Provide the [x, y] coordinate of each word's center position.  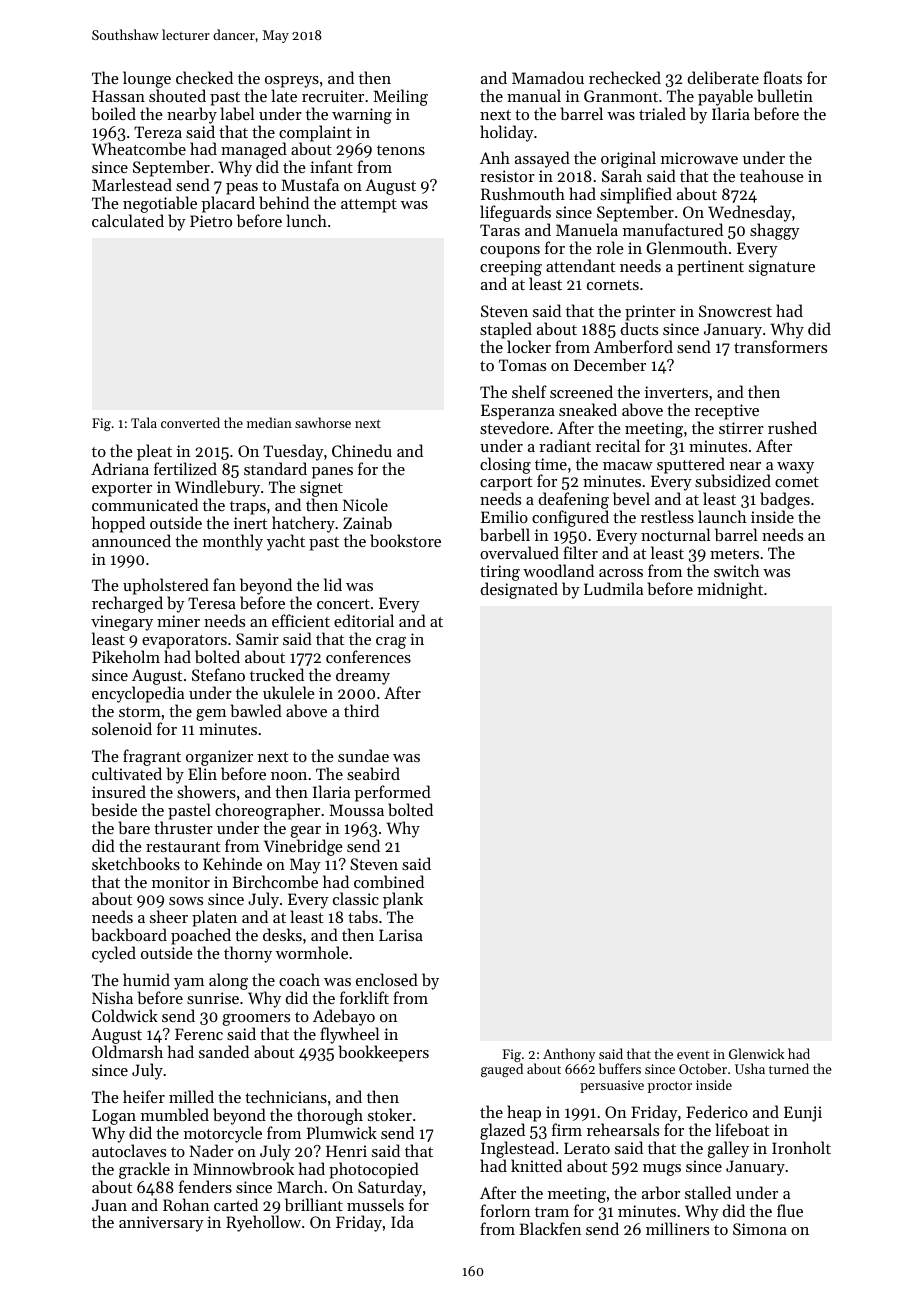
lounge [147, 79]
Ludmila [613, 588]
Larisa [401, 935]
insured [119, 791]
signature [782, 268]
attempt [369, 206]
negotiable [160, 205]
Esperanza [518, 412]
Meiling [400, 97]
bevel [631, 498]
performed [393, 793]
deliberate [723, 77]
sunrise [213, 998]
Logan [114, 1117]
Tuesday [293, 452]
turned [789, 1068]
